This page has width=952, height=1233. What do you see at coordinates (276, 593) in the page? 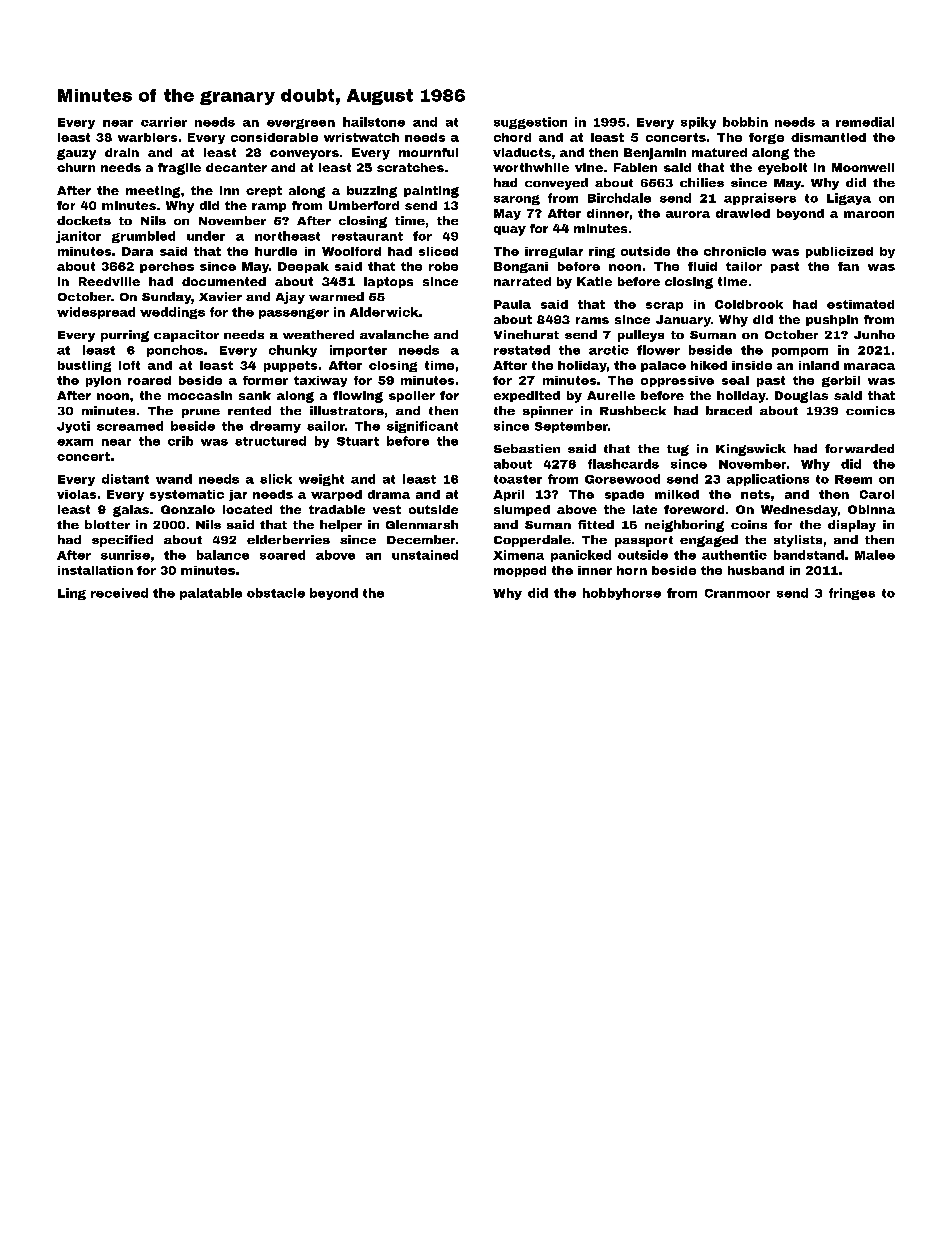
I see `obstacle` at bounding box center [276, 593].
